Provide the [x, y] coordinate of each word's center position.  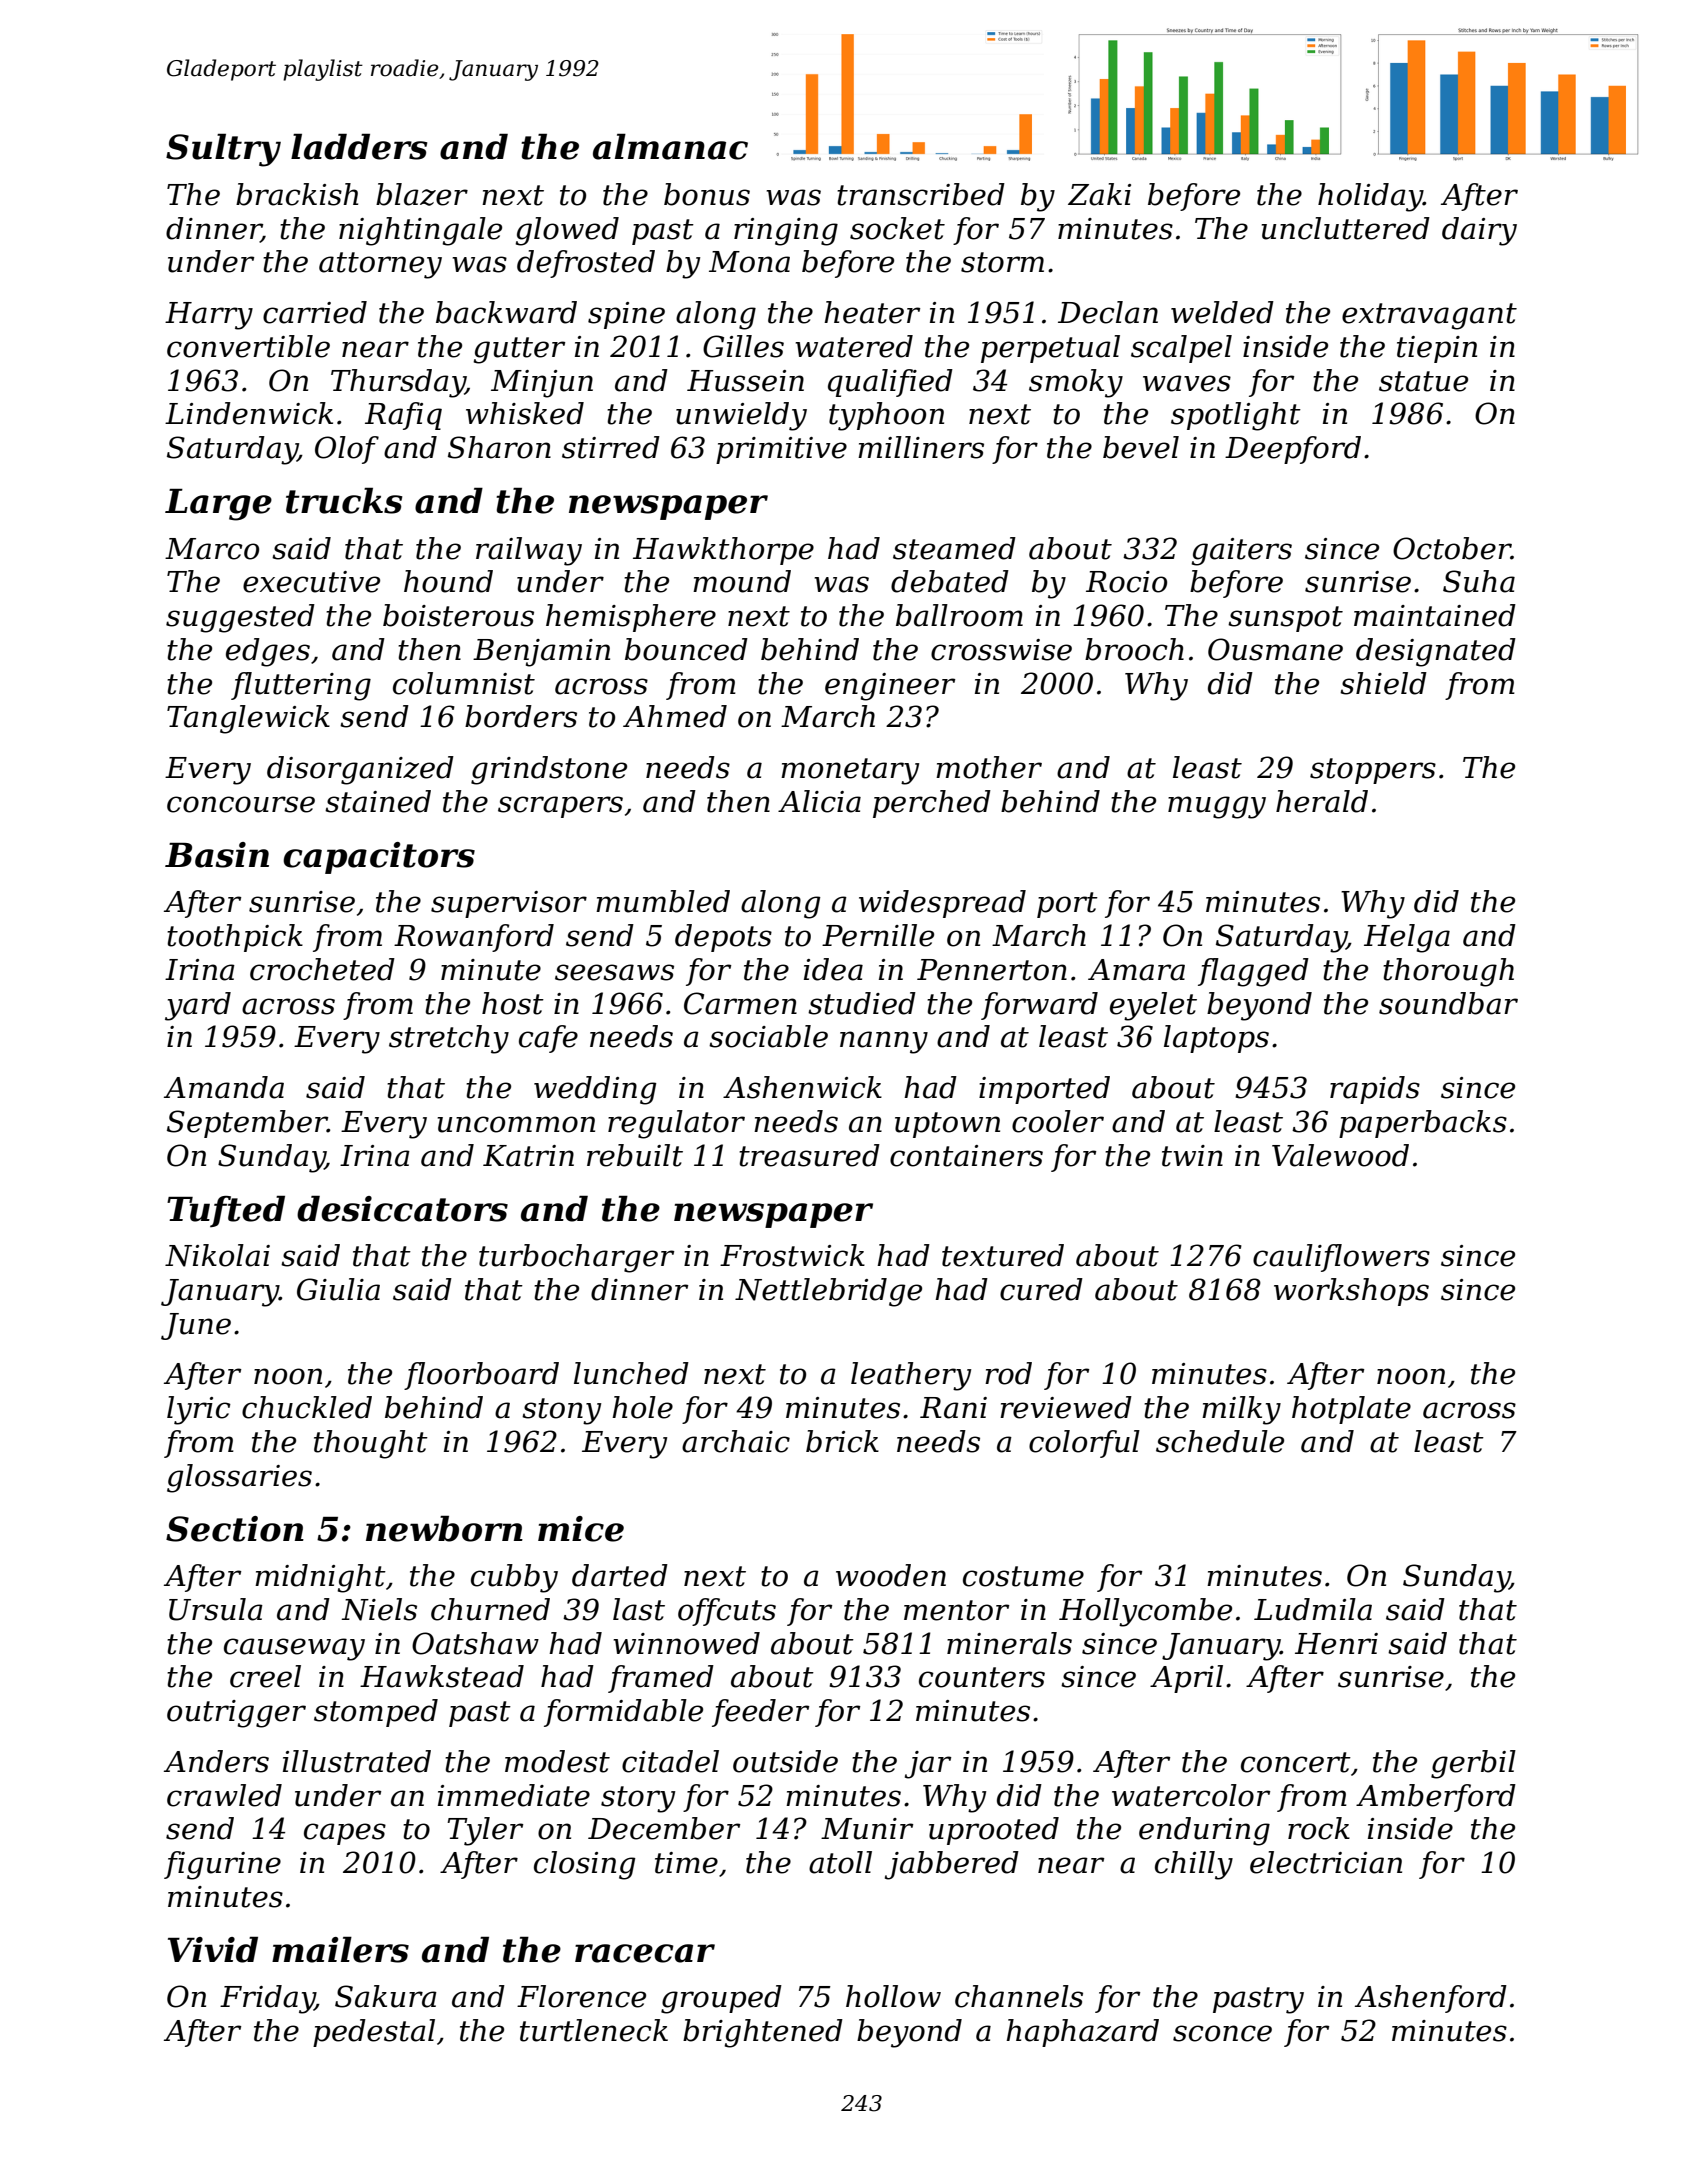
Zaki [1099, 194]
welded [1222, 312]
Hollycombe [1145, 1612]
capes [345, 1834]
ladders [359, 146]
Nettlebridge [828, 1292]
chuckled [307, 1407]
